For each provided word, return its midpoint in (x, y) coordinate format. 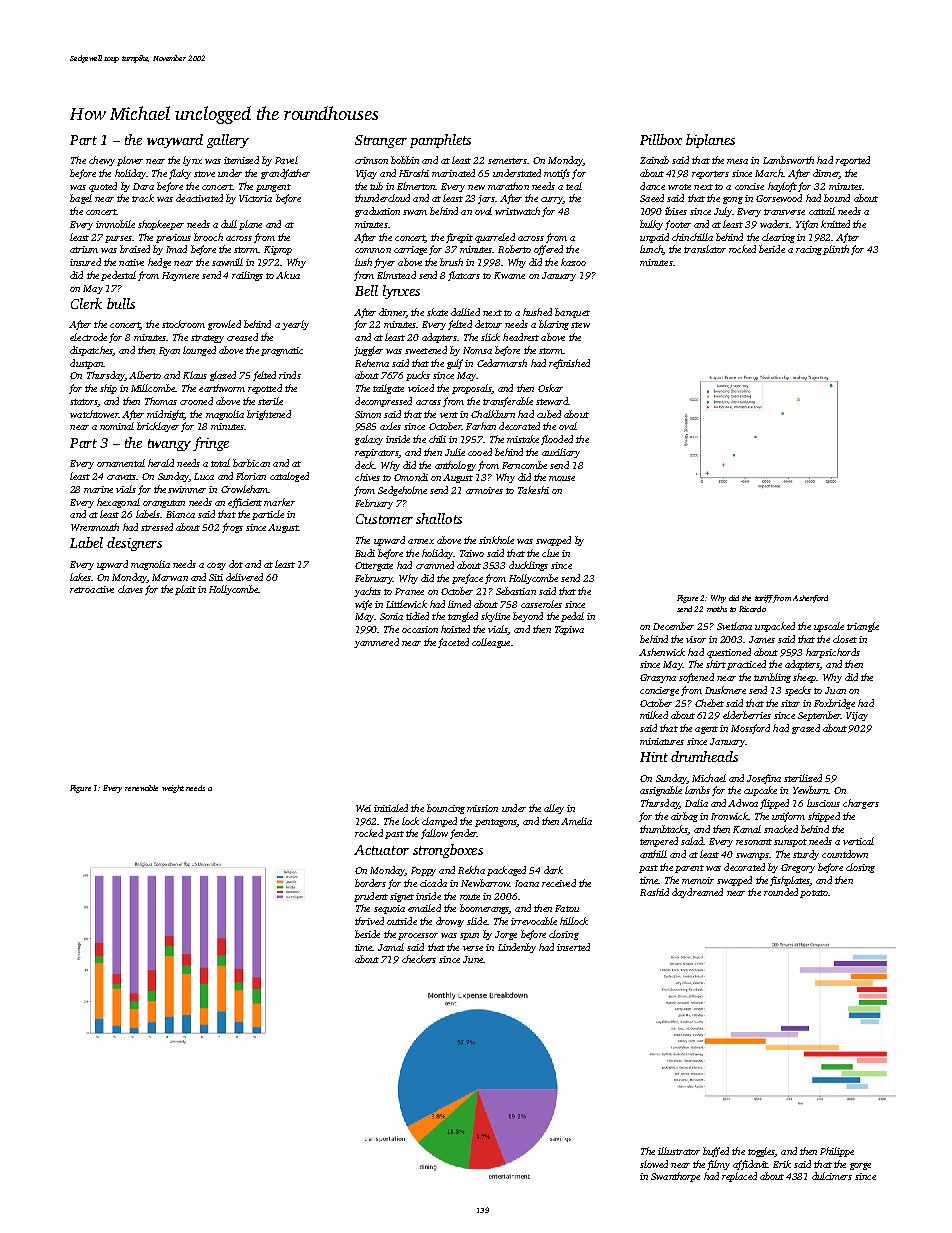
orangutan (164, 504)
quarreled (495, 238)
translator (705, 249)
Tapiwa (569, 630)
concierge (659, 691)
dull (229, 224)
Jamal (391, 947)
